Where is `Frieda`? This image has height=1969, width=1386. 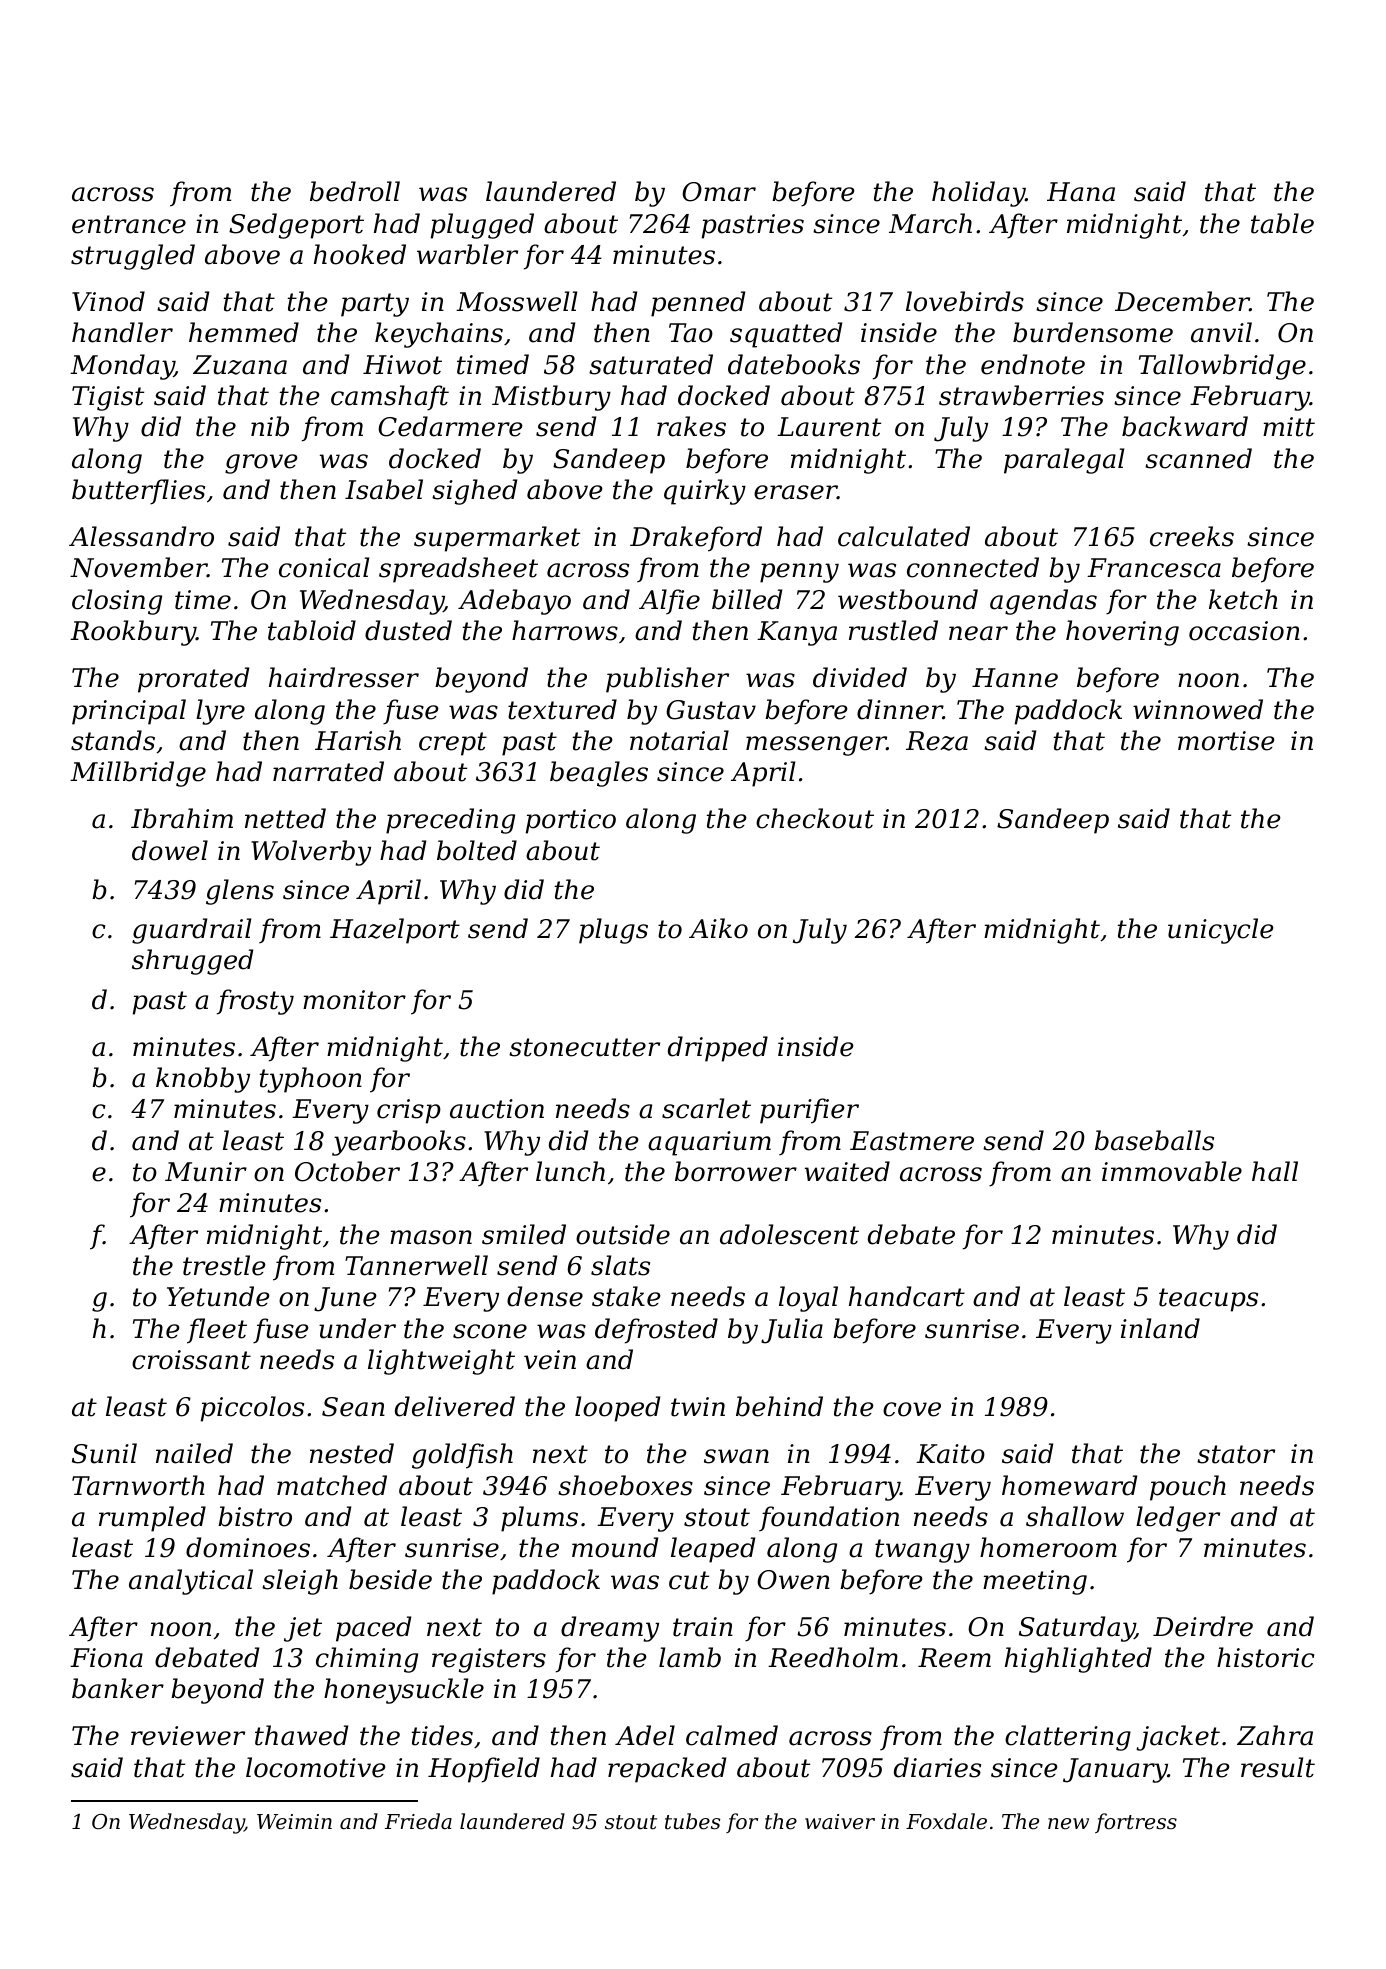
Frieda is located at coordinates (418, 1821).
